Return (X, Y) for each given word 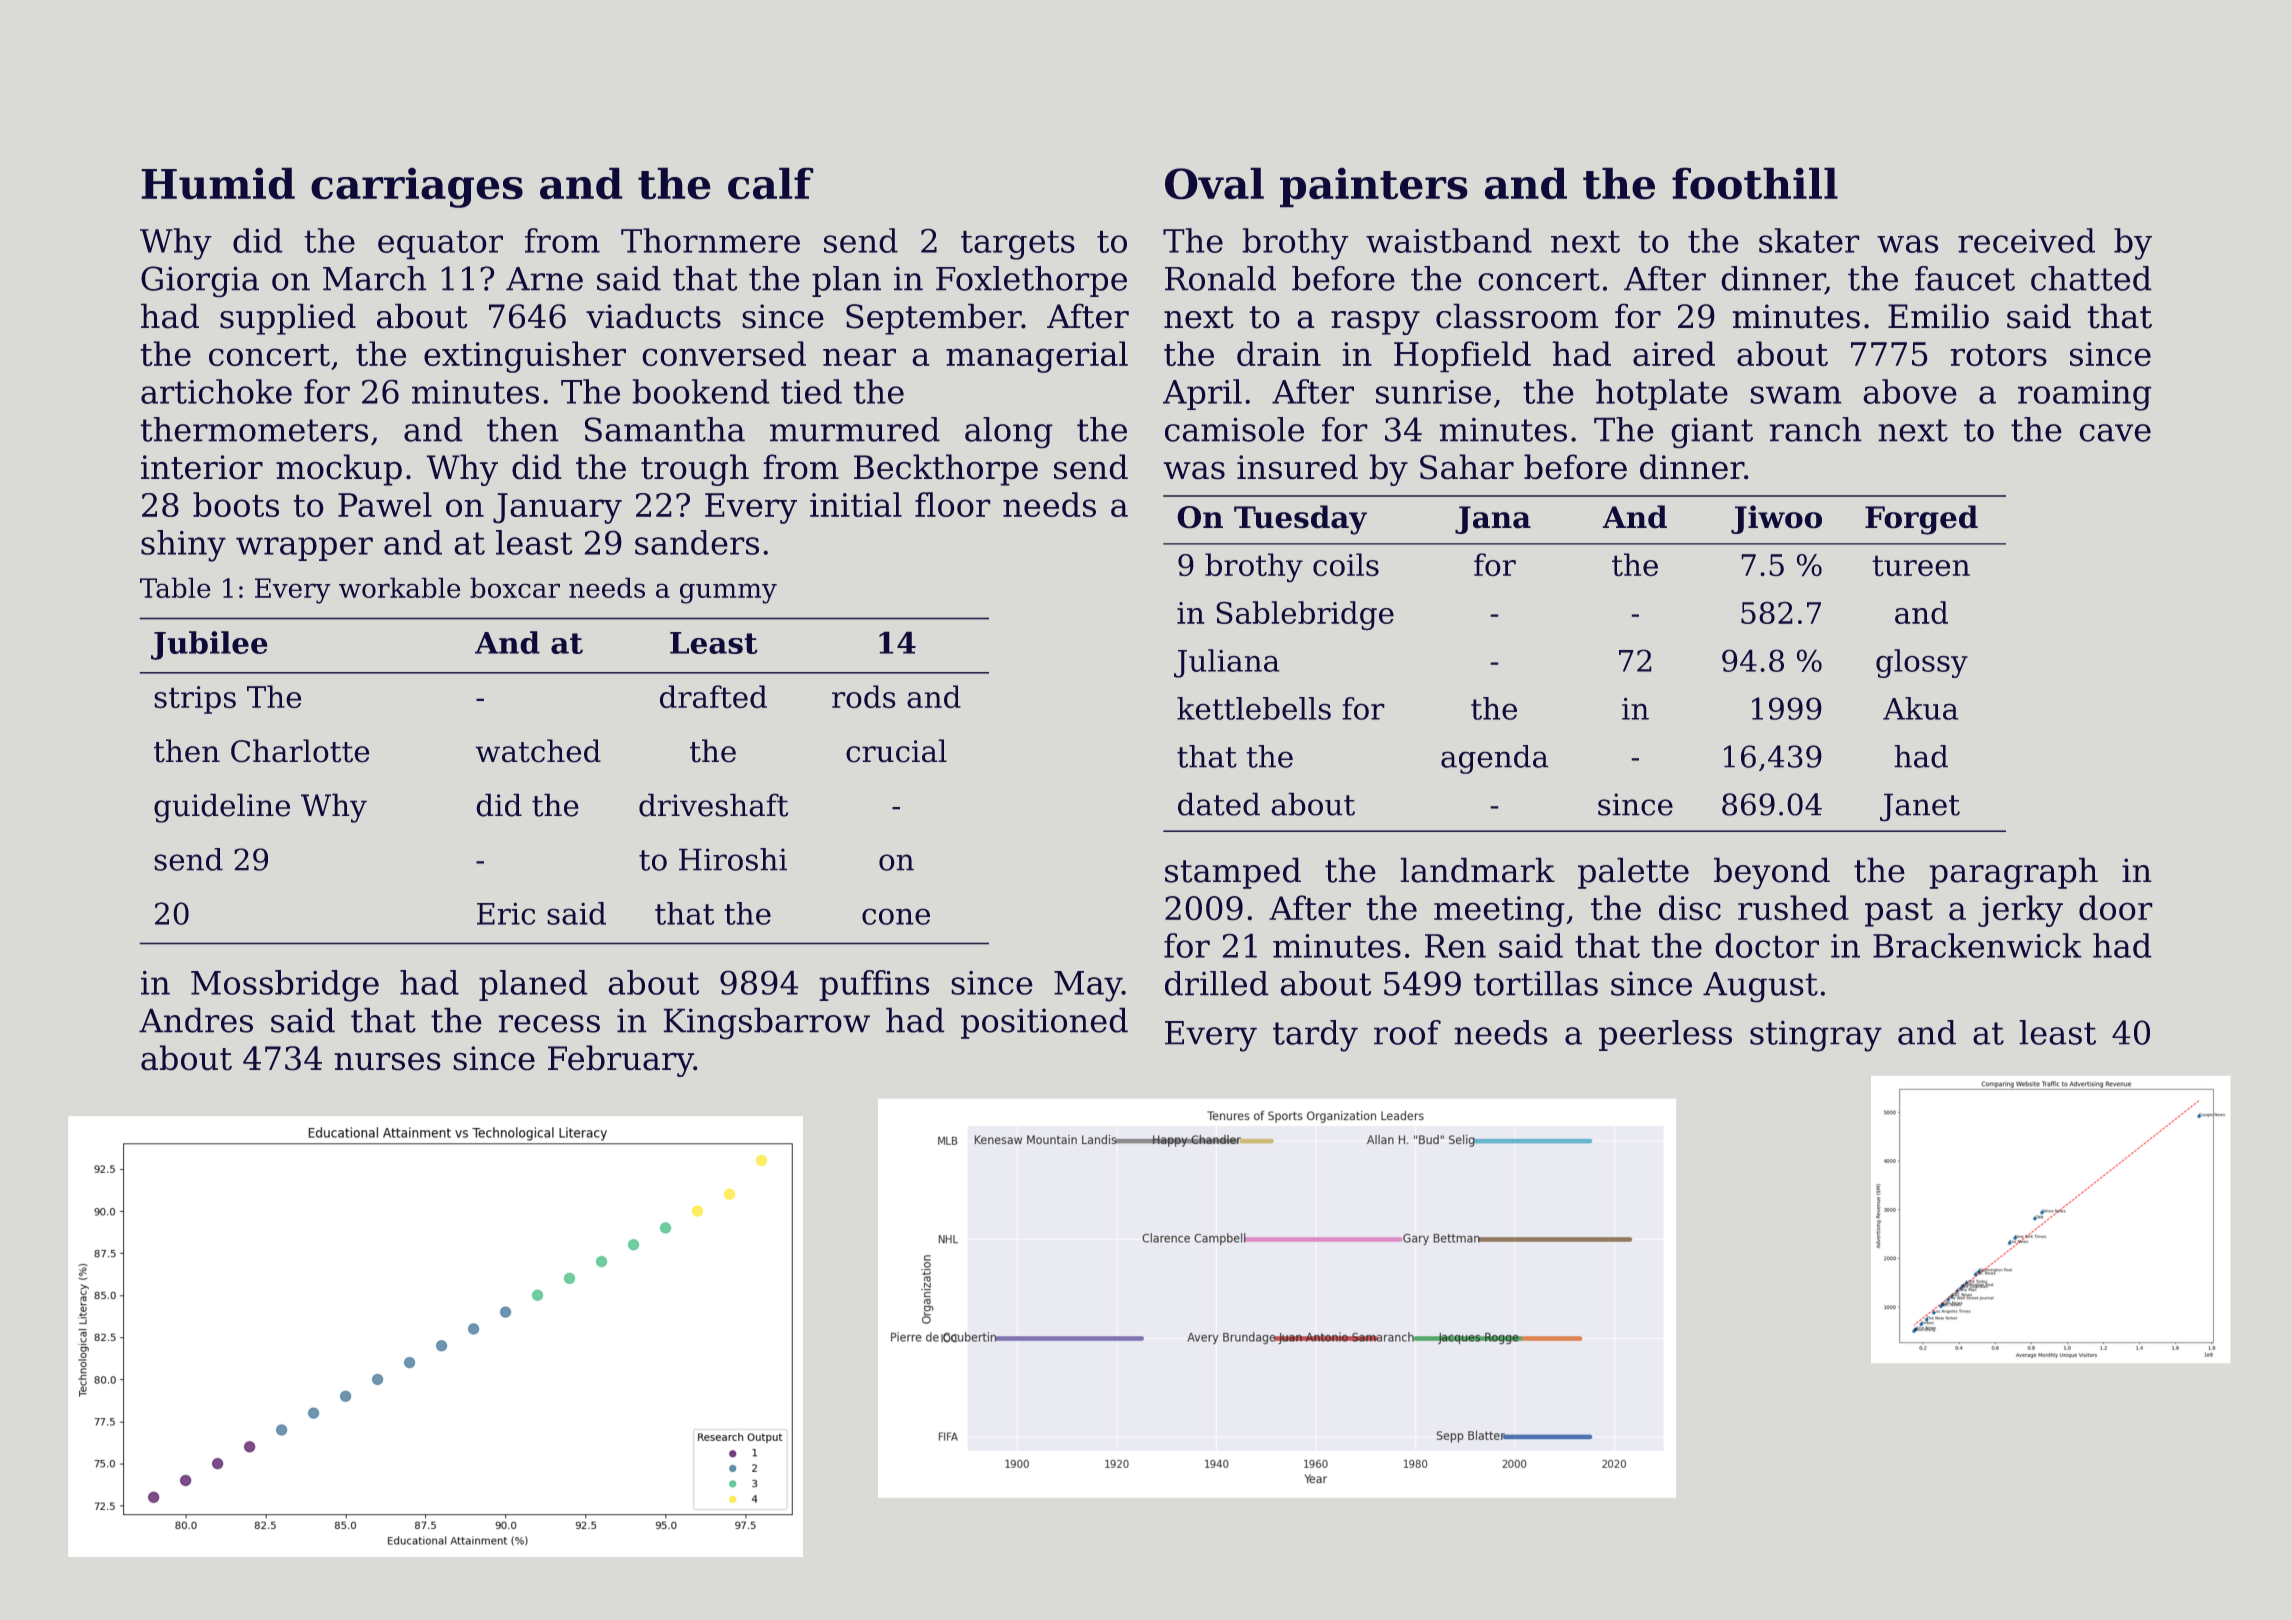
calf (771, 183)
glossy (1922, 663)
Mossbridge (285, 986)
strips (195, 700)
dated (1219, 804)
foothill (1755, 183)
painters (1374, 187)
